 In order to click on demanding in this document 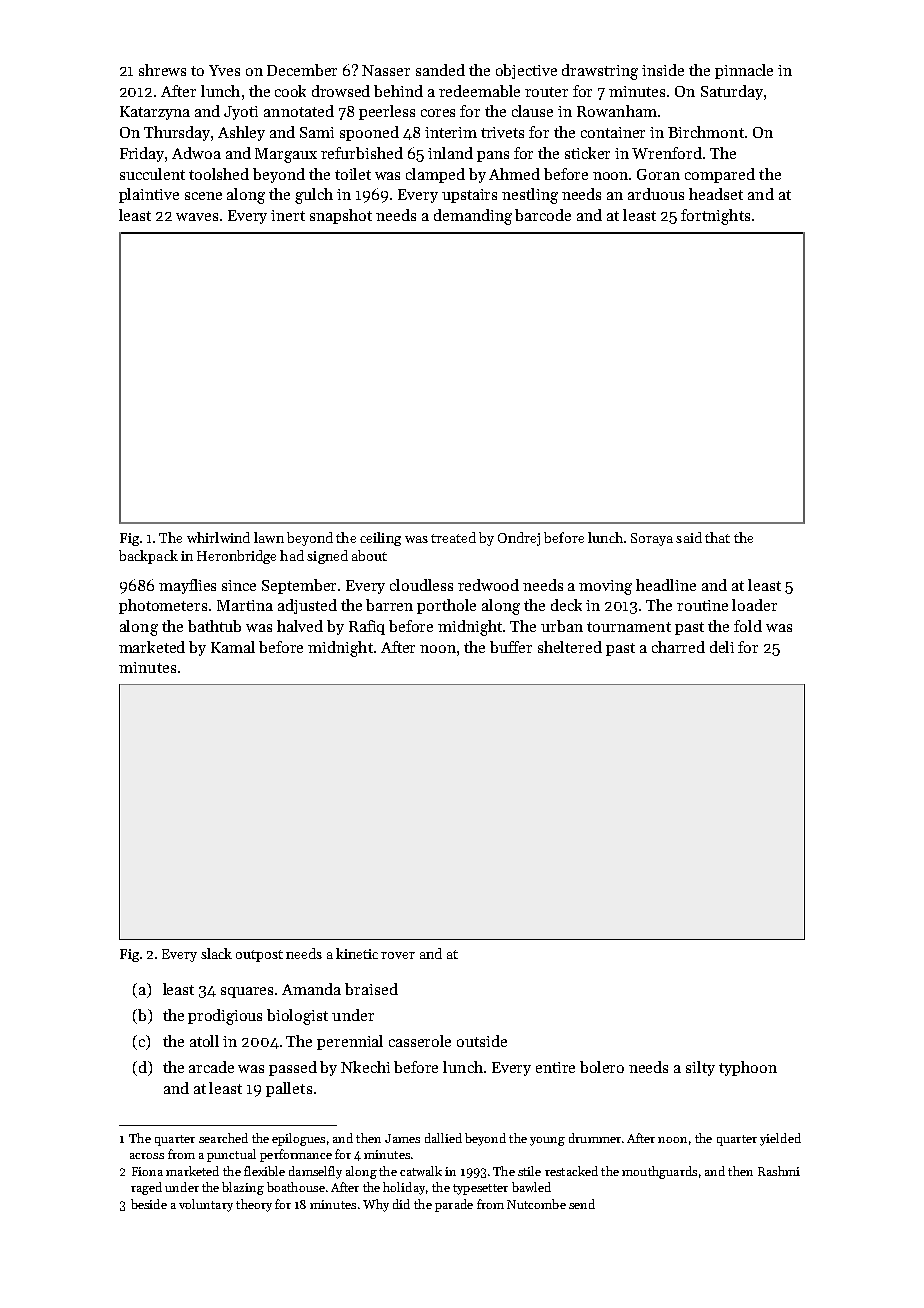, I will do `click(473, 217)`.
